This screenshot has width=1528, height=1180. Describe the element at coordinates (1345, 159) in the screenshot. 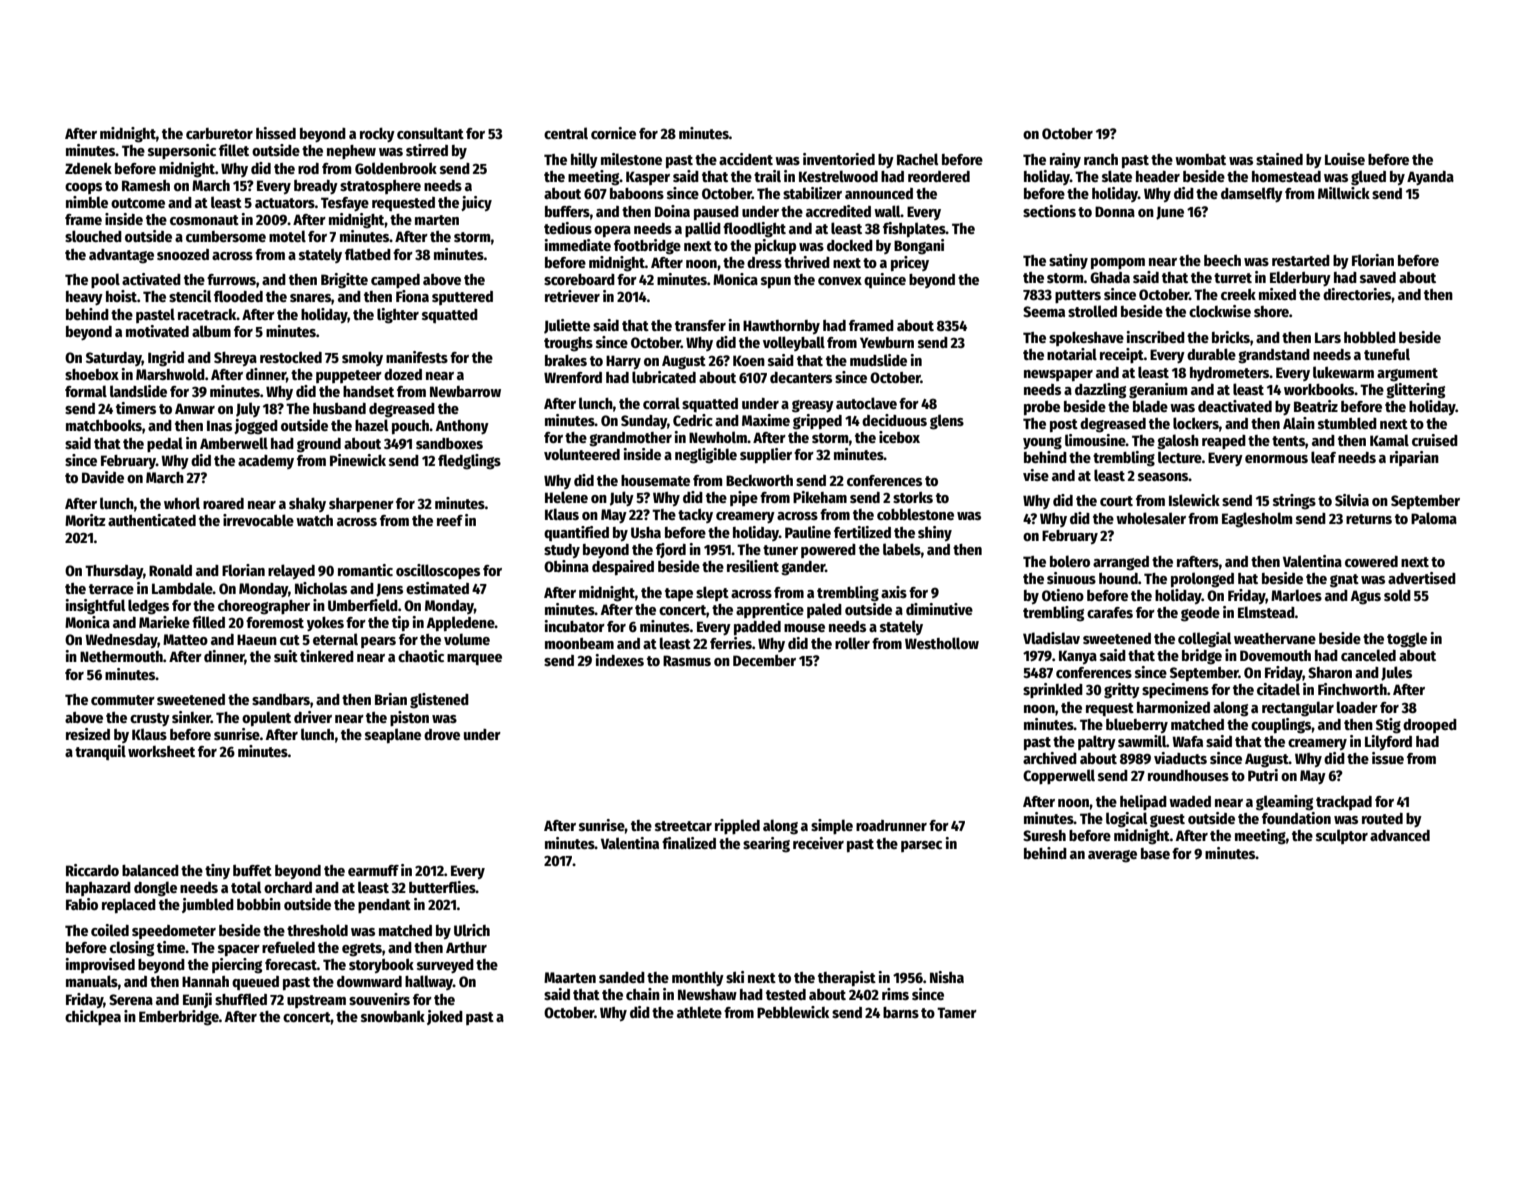

I see `Louise` at that location.
